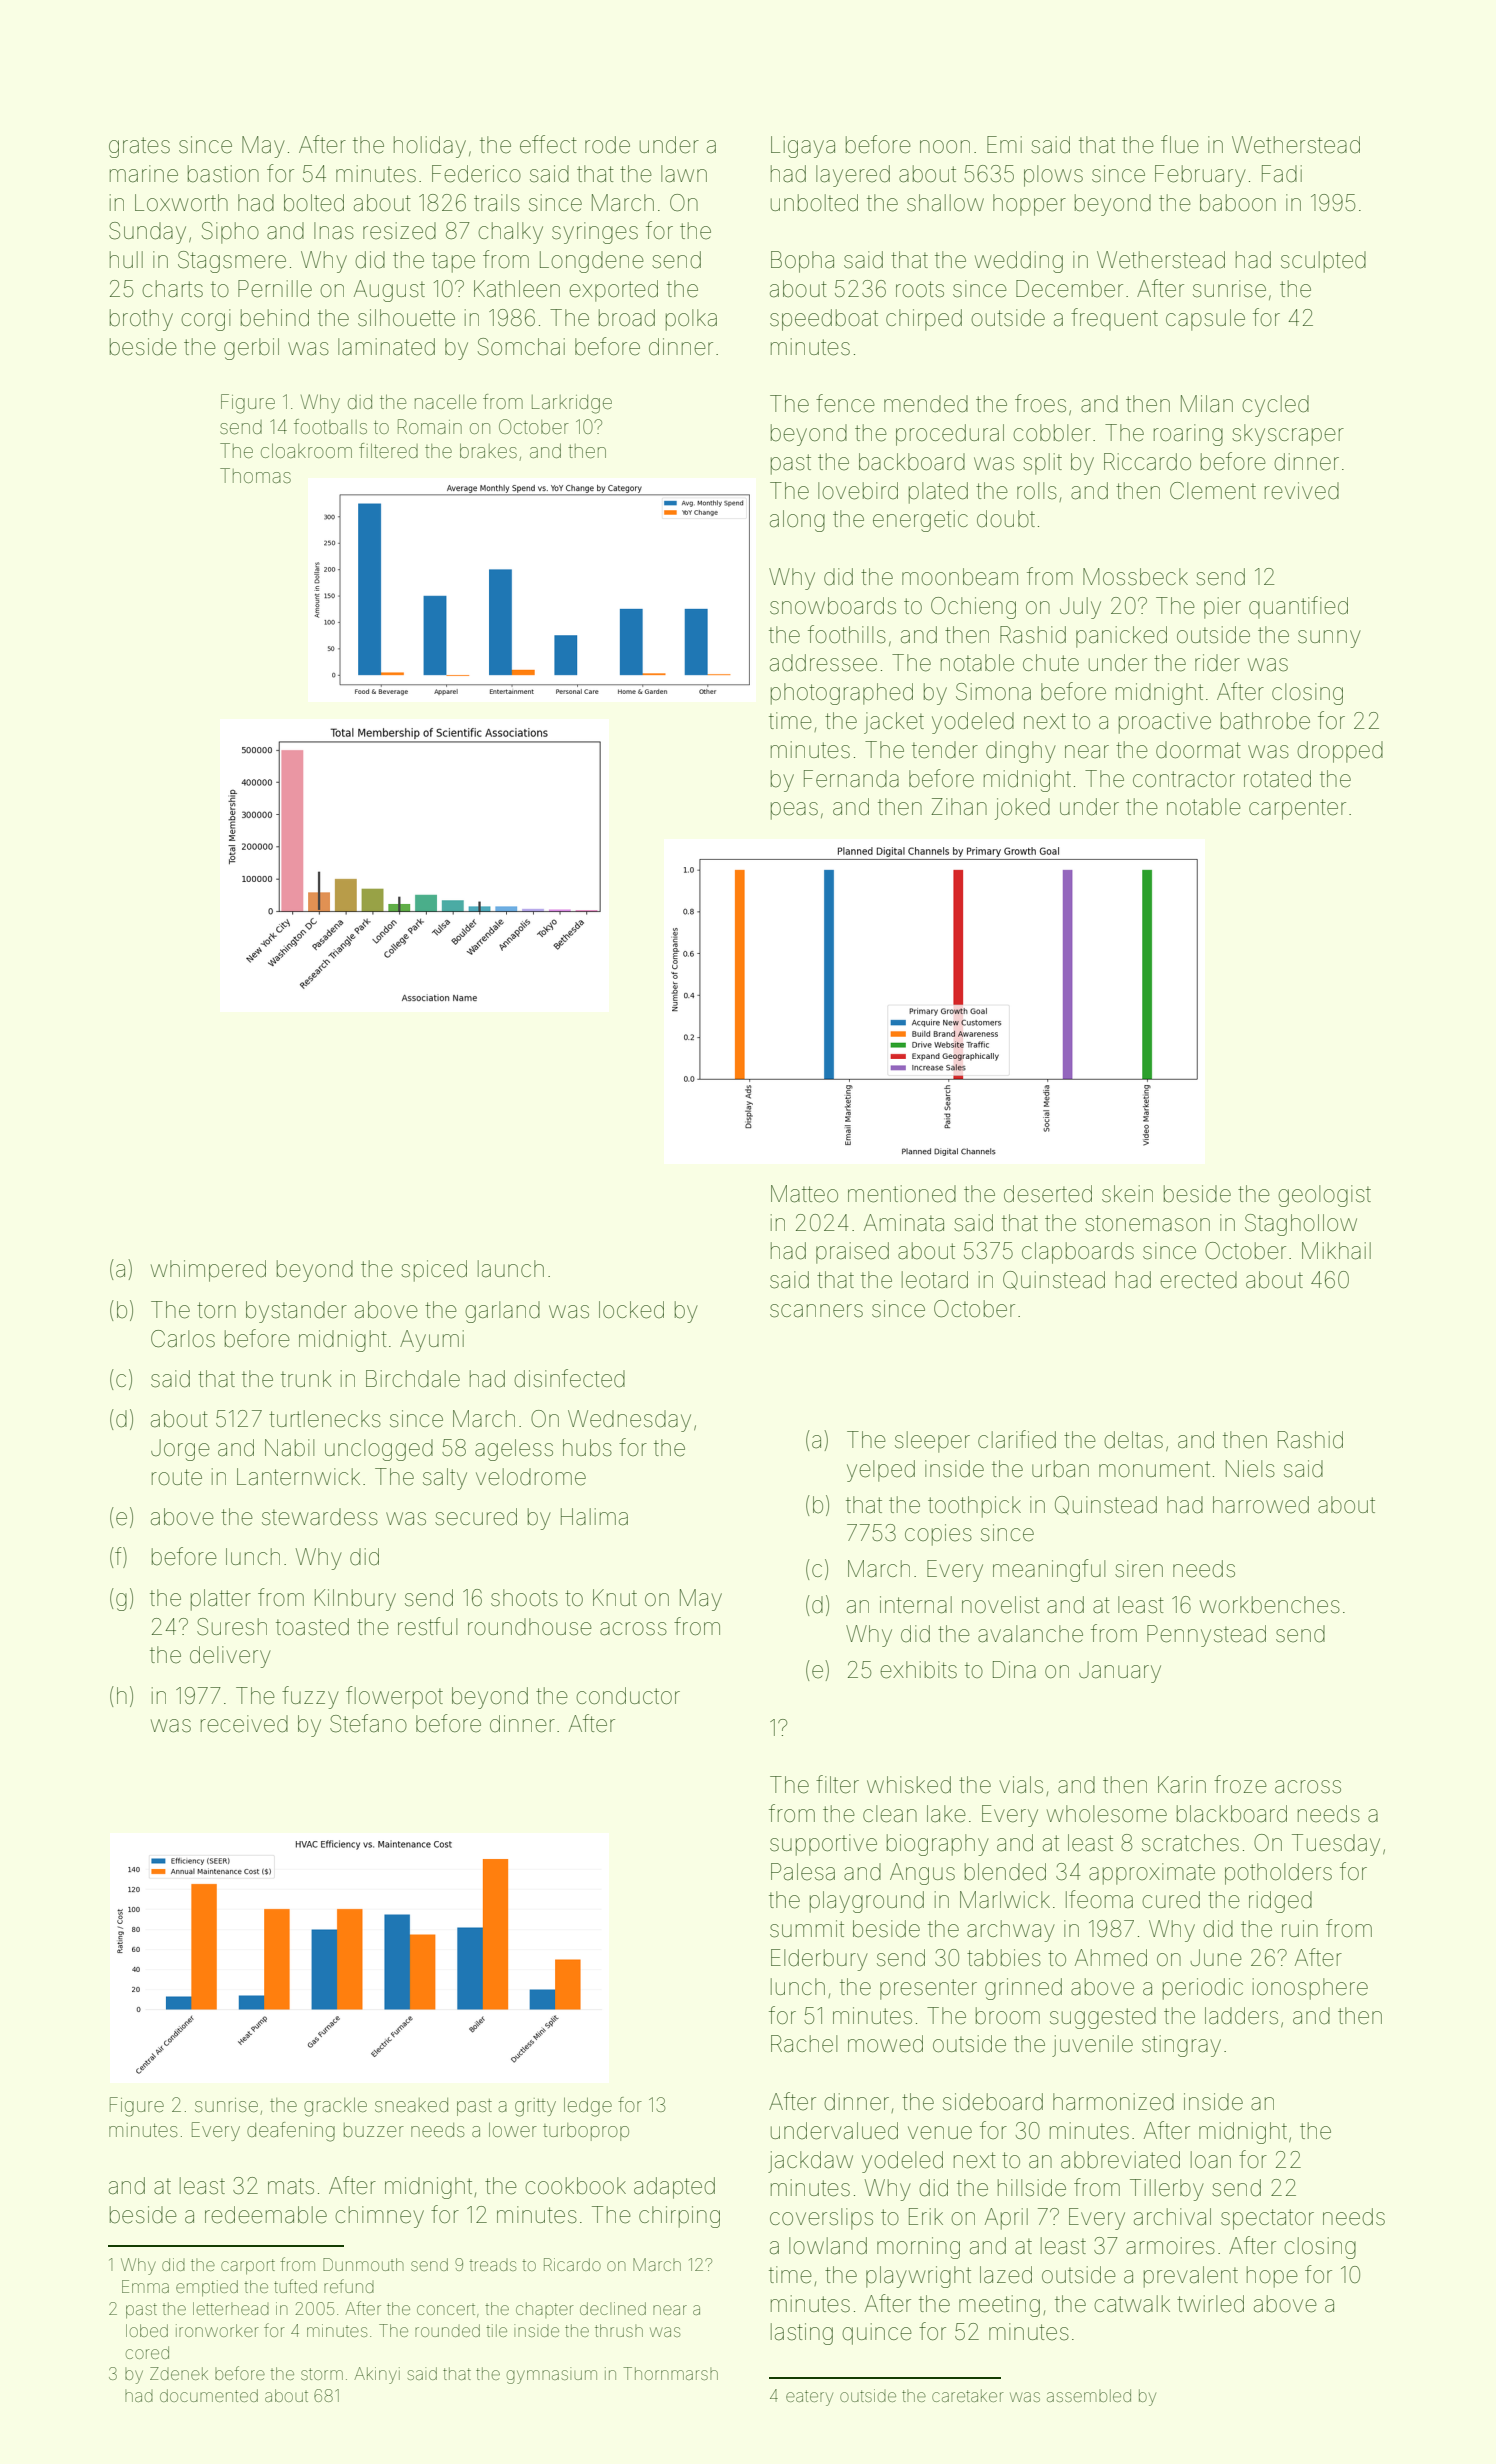 The image size is (1496, 2464). What do you see at coordinates (1198, 1280) in the document?
I see `erected` at bounding box center [1198, 1280].
